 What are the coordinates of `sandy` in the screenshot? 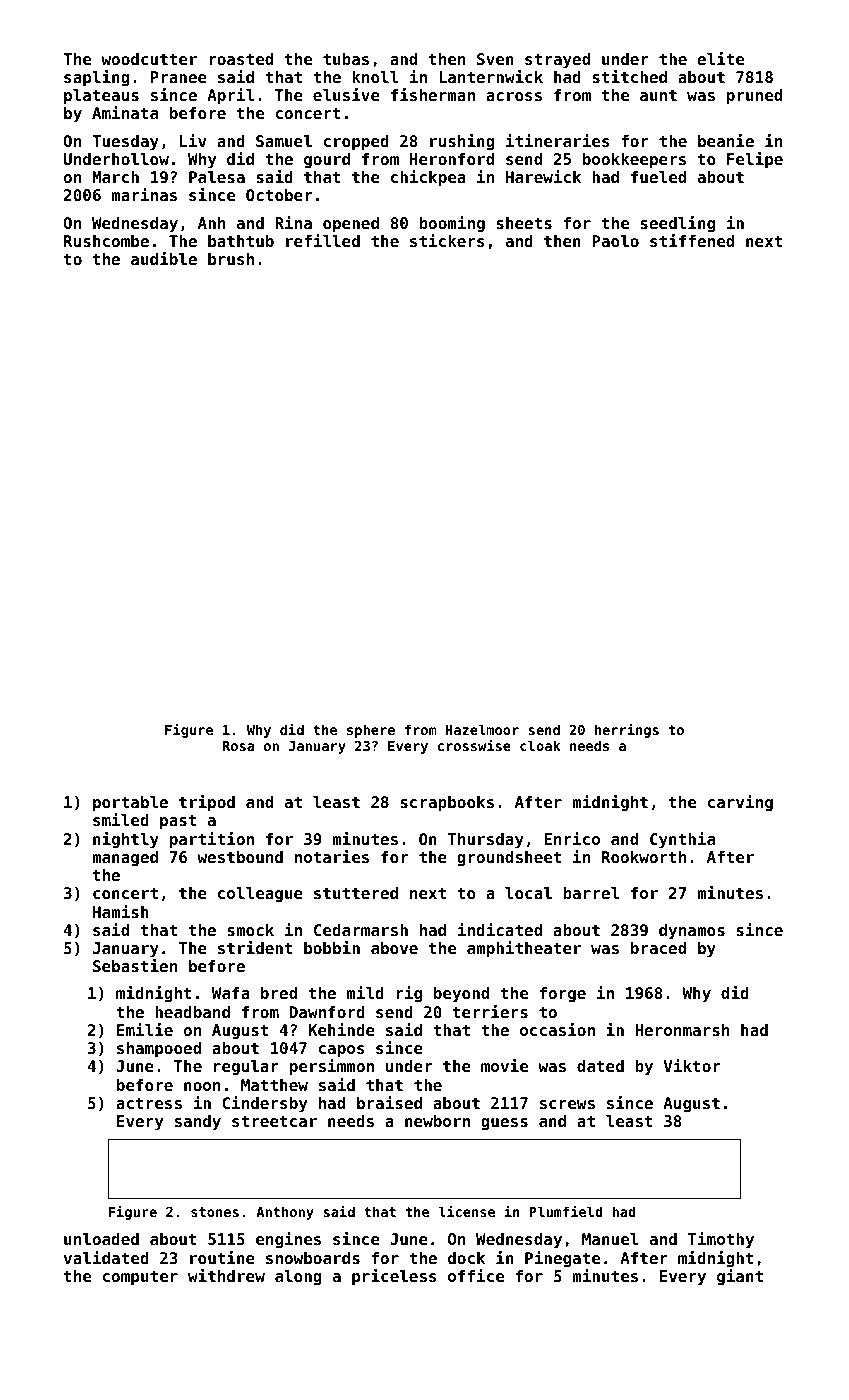 It's located at (198, 1123).
